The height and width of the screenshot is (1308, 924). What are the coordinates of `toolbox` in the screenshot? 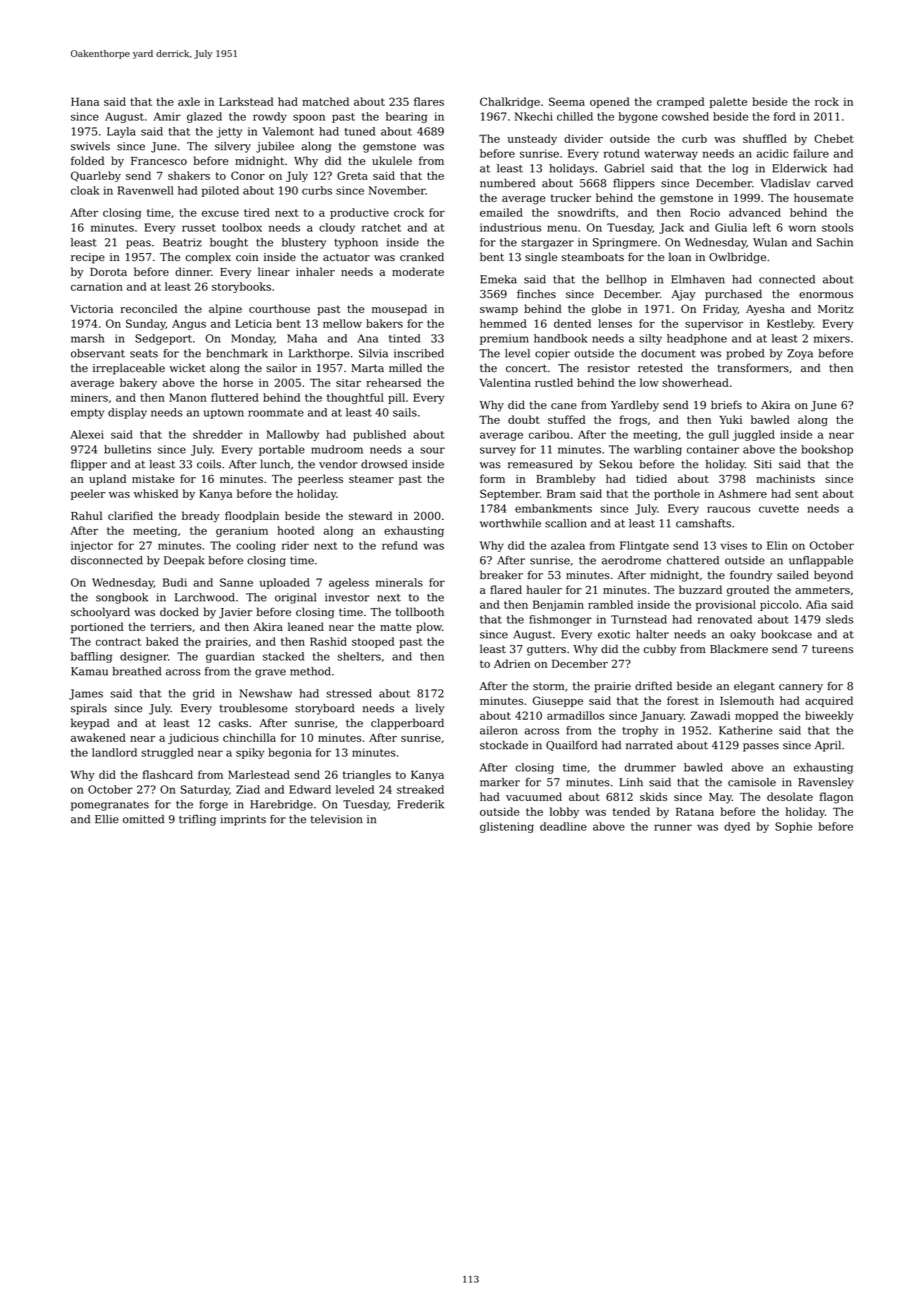 It's located at (242, 227).
